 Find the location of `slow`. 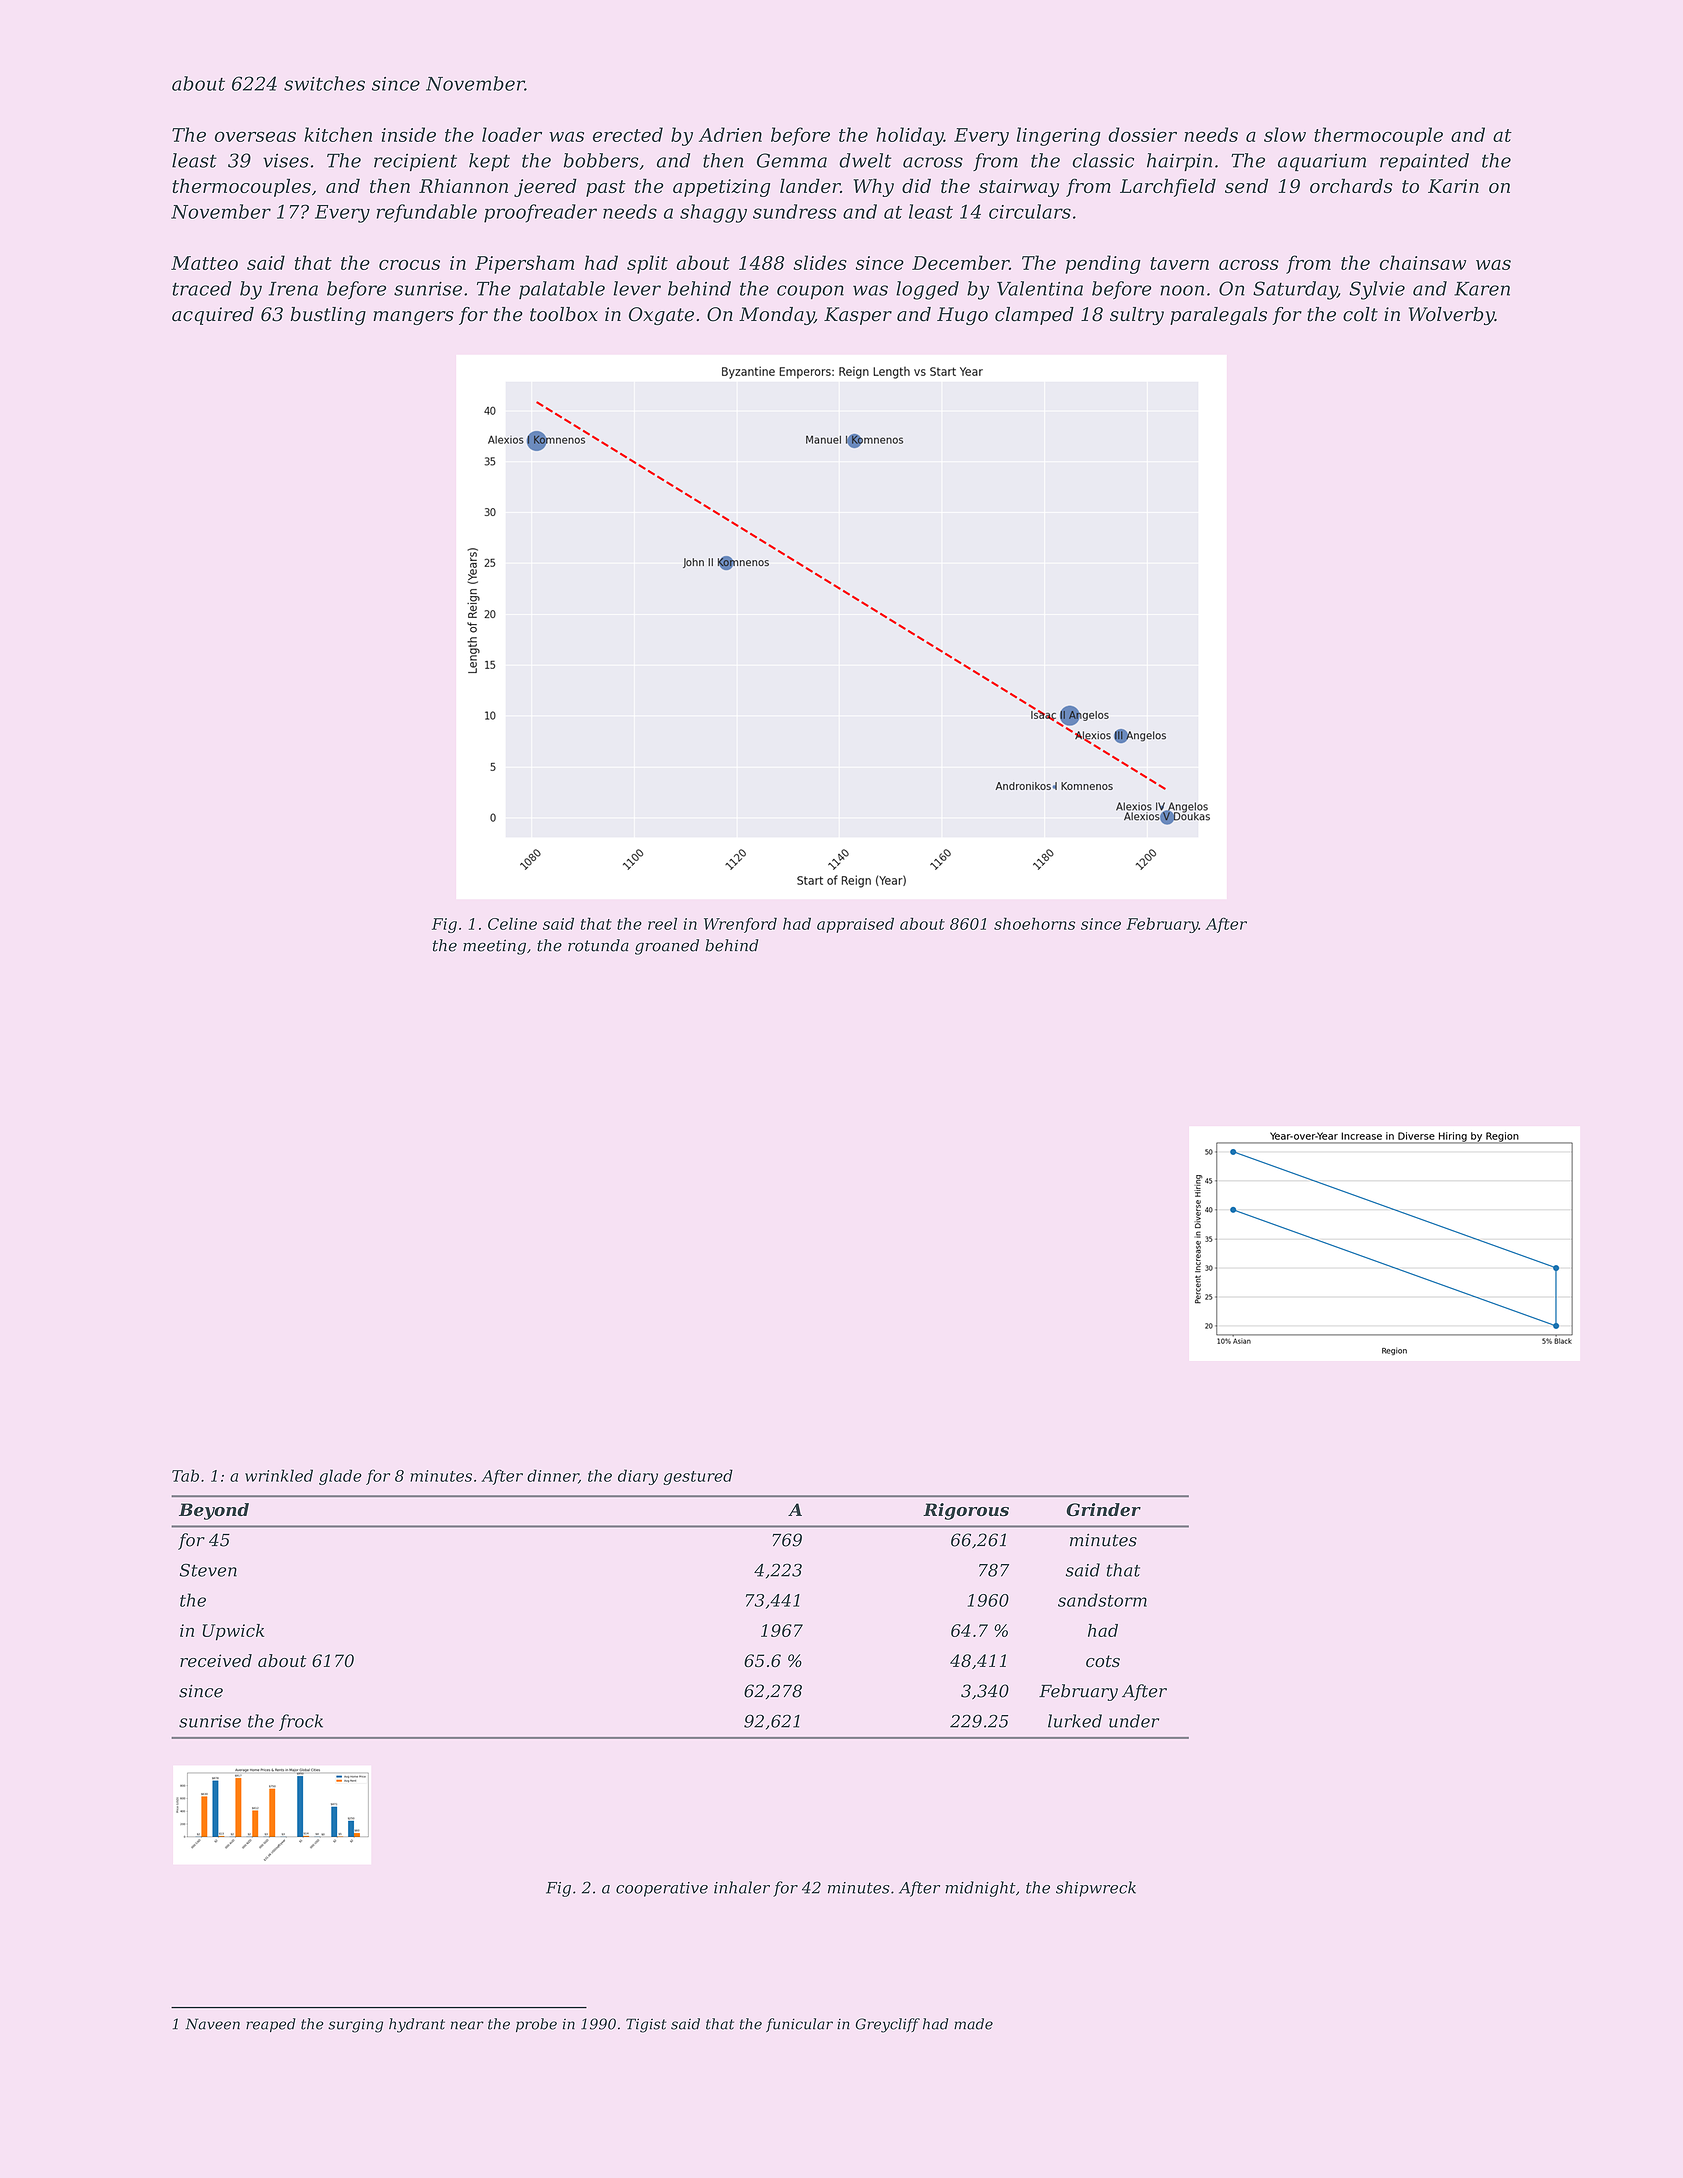

slow is located at coordinates (1285, 134).
